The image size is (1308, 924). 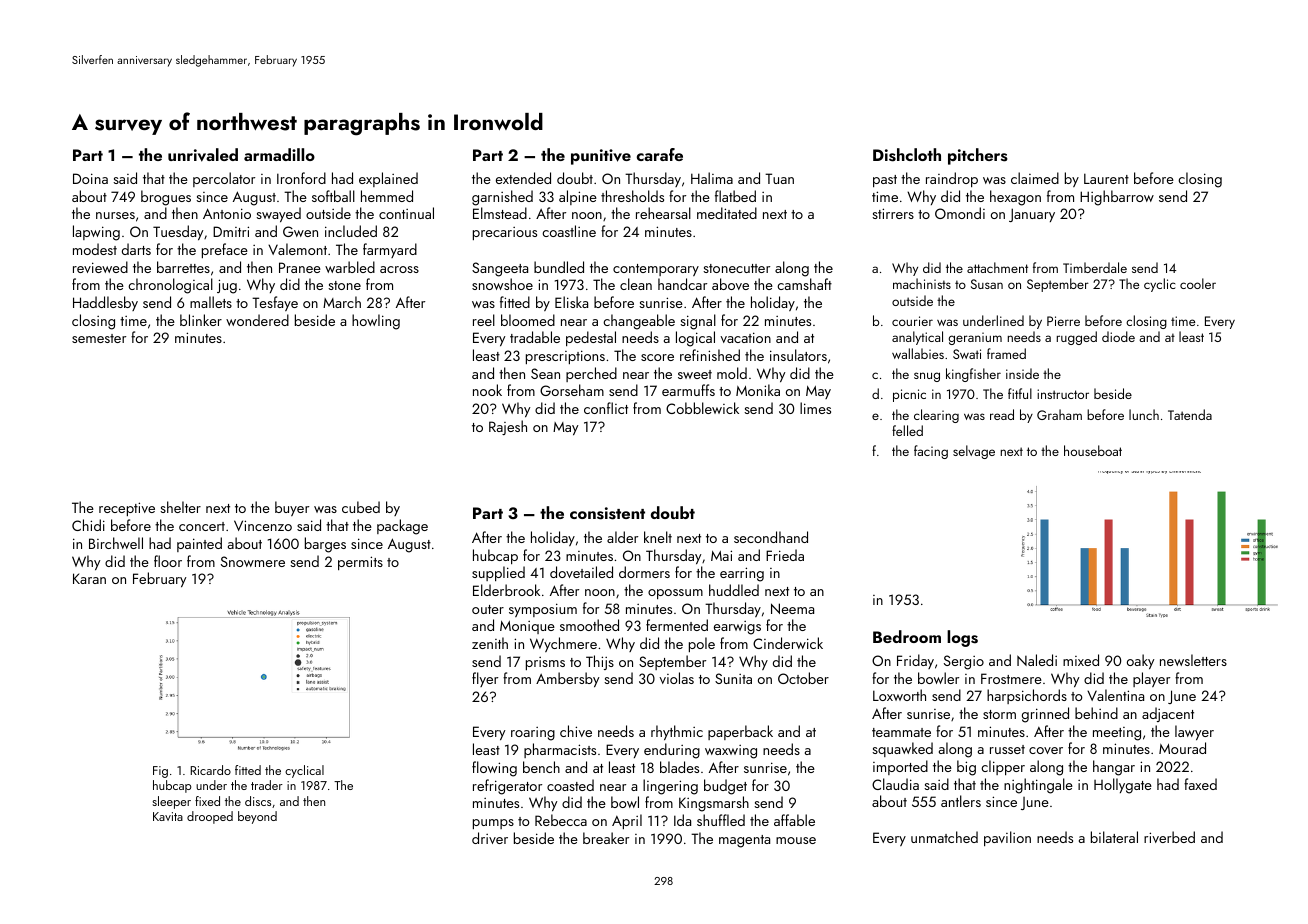 I want to click on drooped, so click(x=210, y=817).
